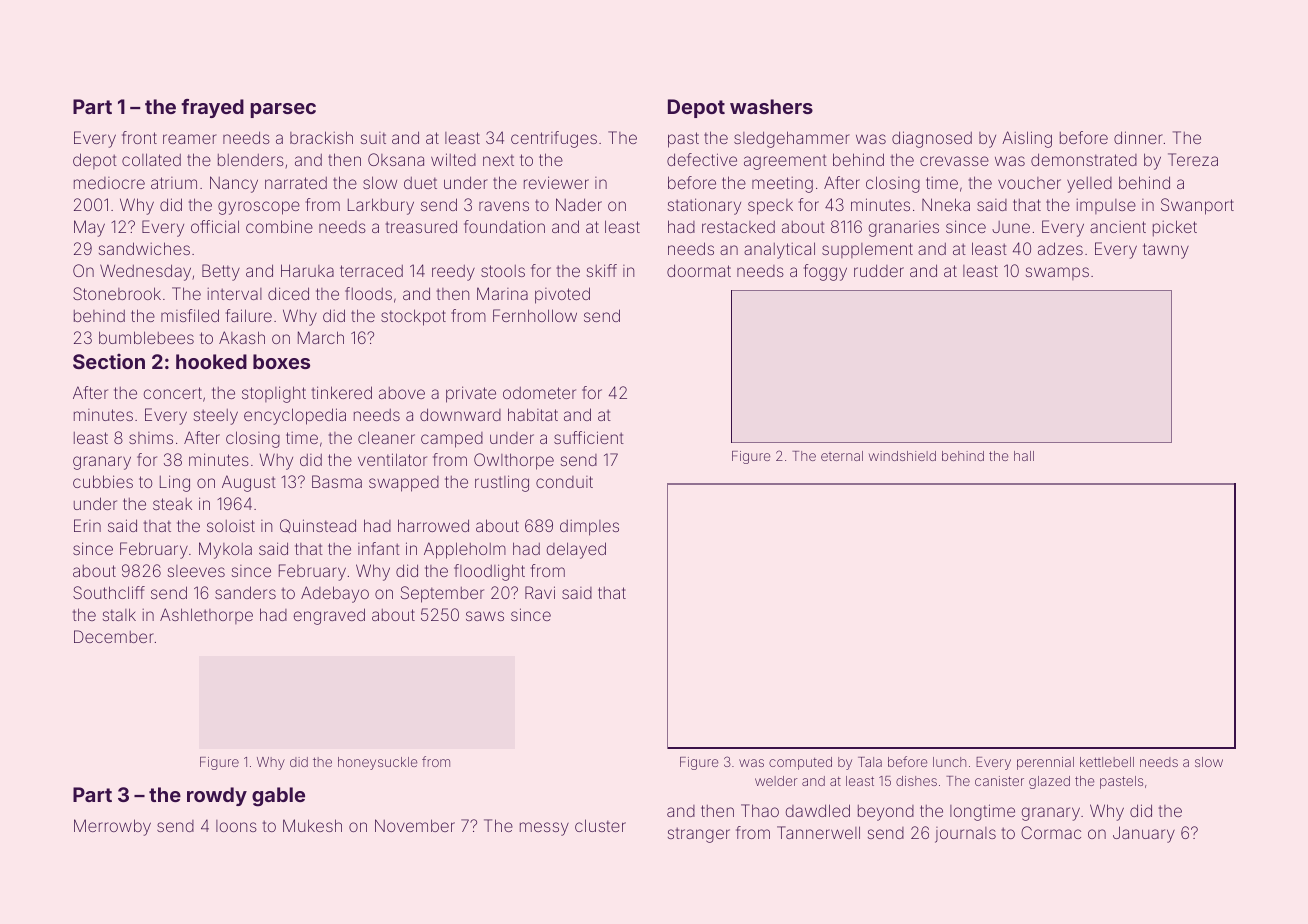 This document has width=1308, height=924. I want to click on computed, so click(800, 763).
